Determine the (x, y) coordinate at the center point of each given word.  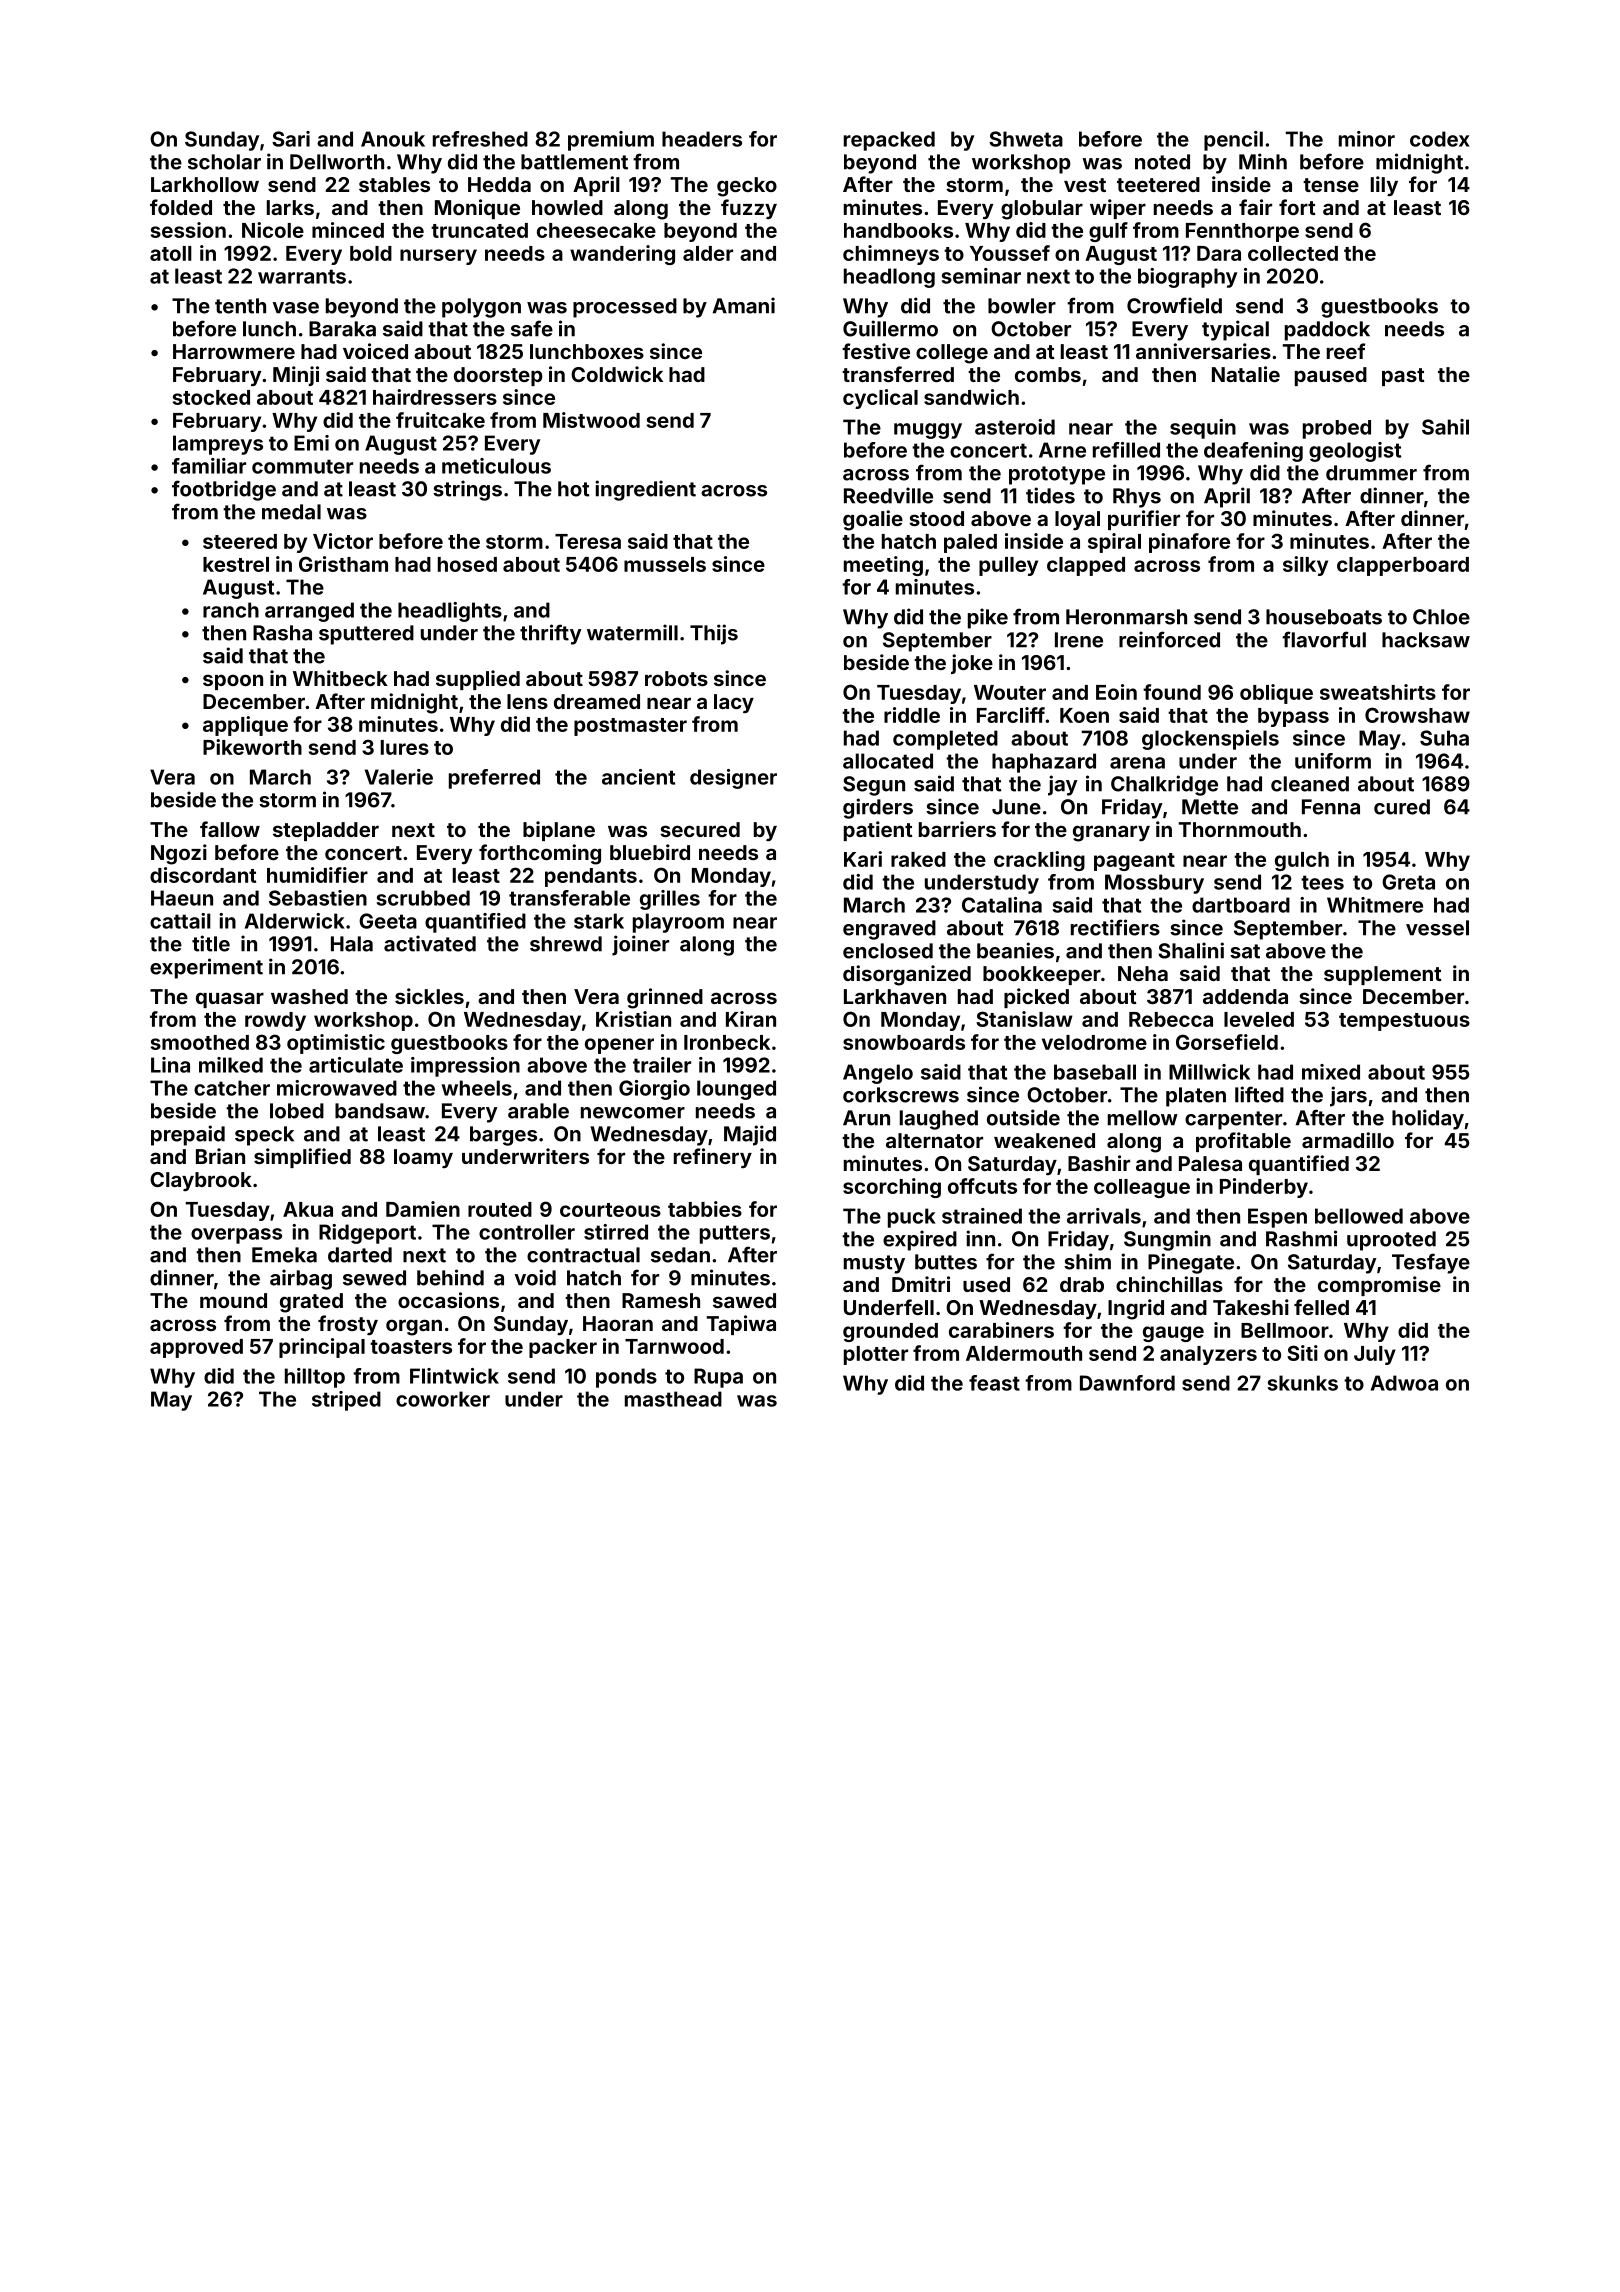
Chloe (1441, 617)
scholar (224, 162)
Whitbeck (340, 678)
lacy (734, 703)
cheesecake (596, 230)
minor (1367, 139)
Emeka (284, 1255)
